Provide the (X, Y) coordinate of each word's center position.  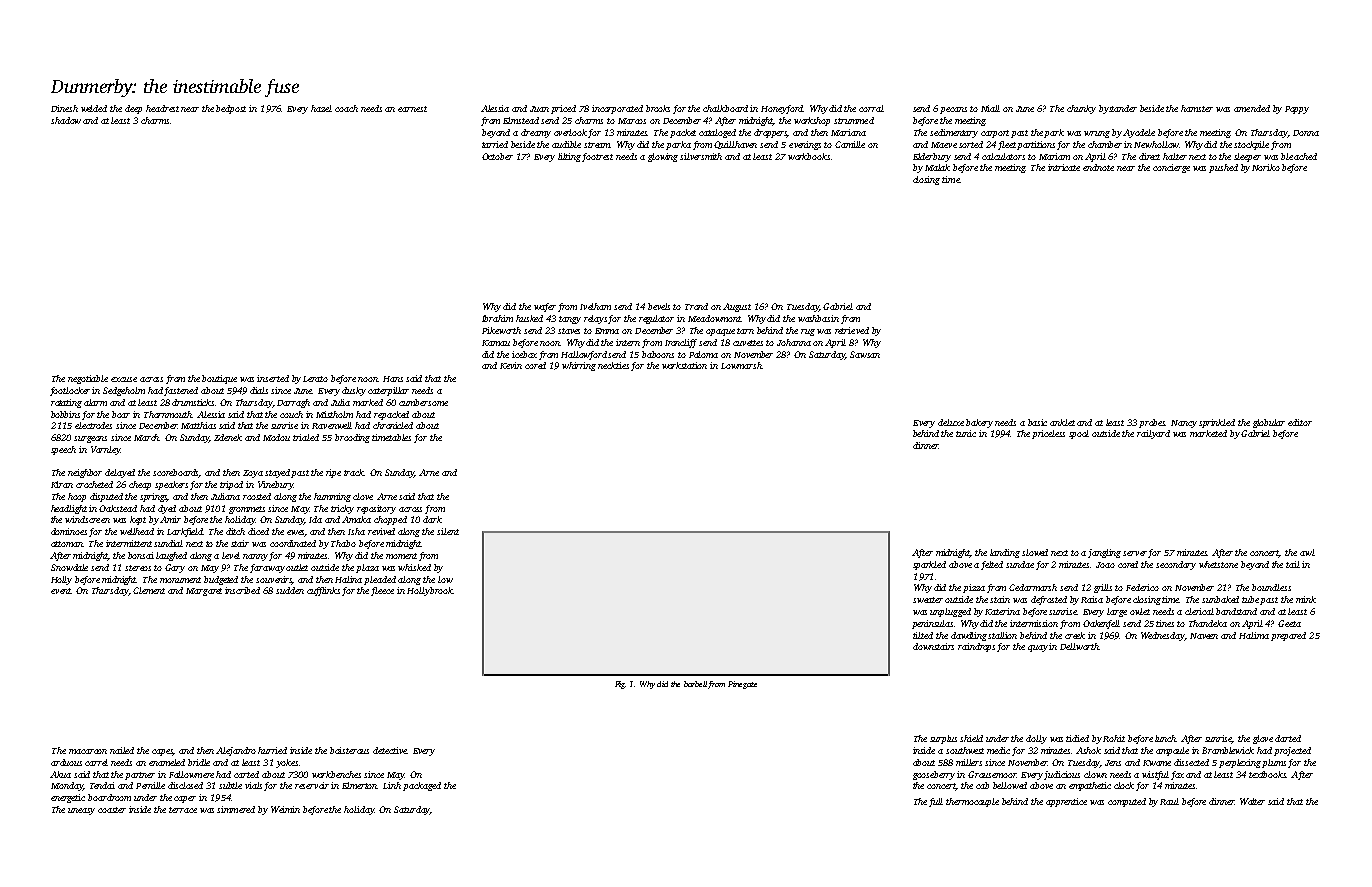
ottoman (67, 544)
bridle (199, 762)
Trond (696, 306)
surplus (943, 739)
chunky (1081, 109)
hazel (321, 108)
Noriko (1266, 167)
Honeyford (782, 109)
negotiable (88, 379)
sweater (928, 600)
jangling (1104, 553)
